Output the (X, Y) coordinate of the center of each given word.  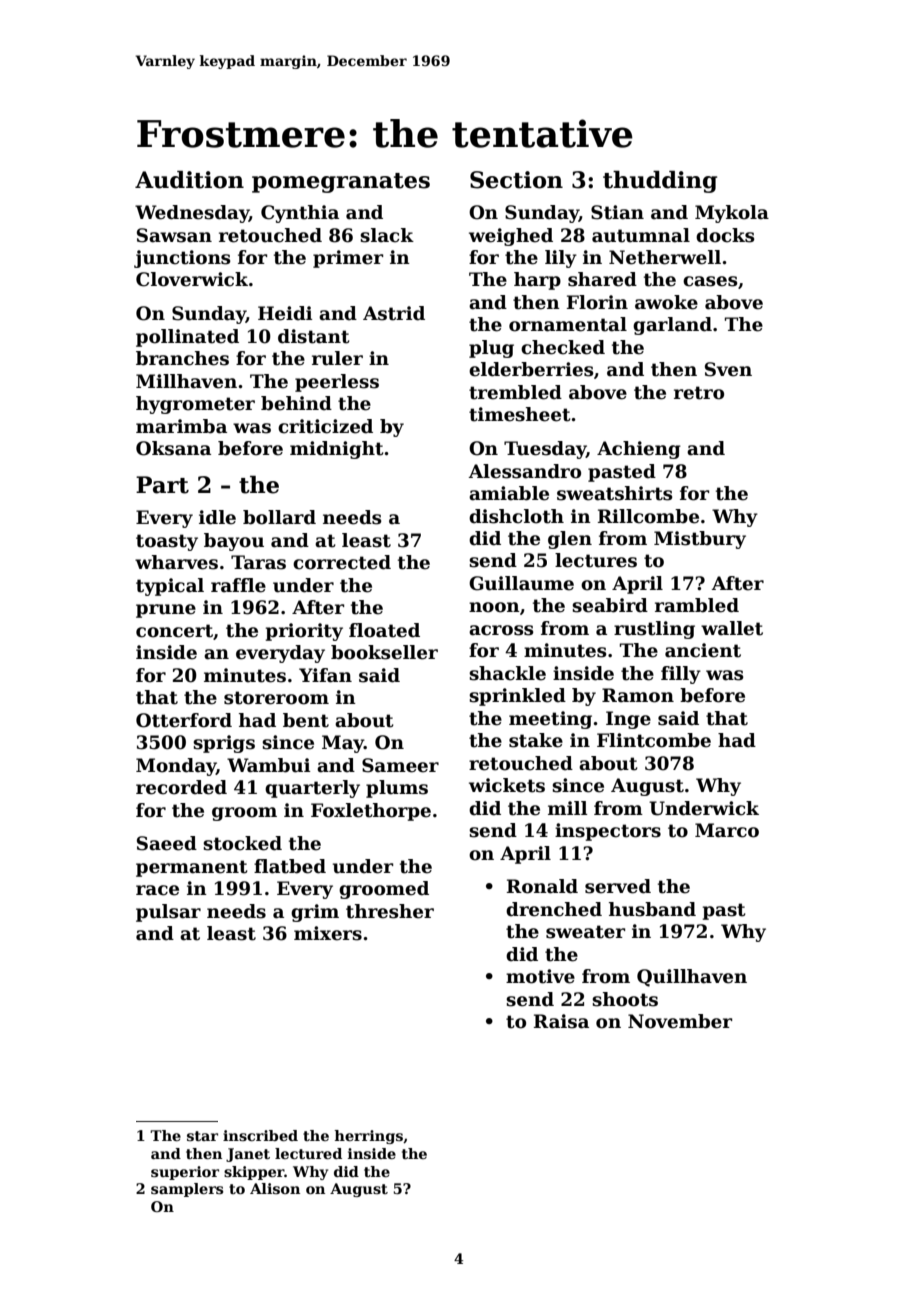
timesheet (520, 414)
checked (563, 347)
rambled (697, 605)
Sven (728, 369)
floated (384, 630)
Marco (727, 830)
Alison (275, 1188)
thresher (390, 911)
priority (304, 632)
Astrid (394, 313)
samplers (187, 1190)
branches (182, 358)
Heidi (285, 313)
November (680, 1021)
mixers (328, 933)
